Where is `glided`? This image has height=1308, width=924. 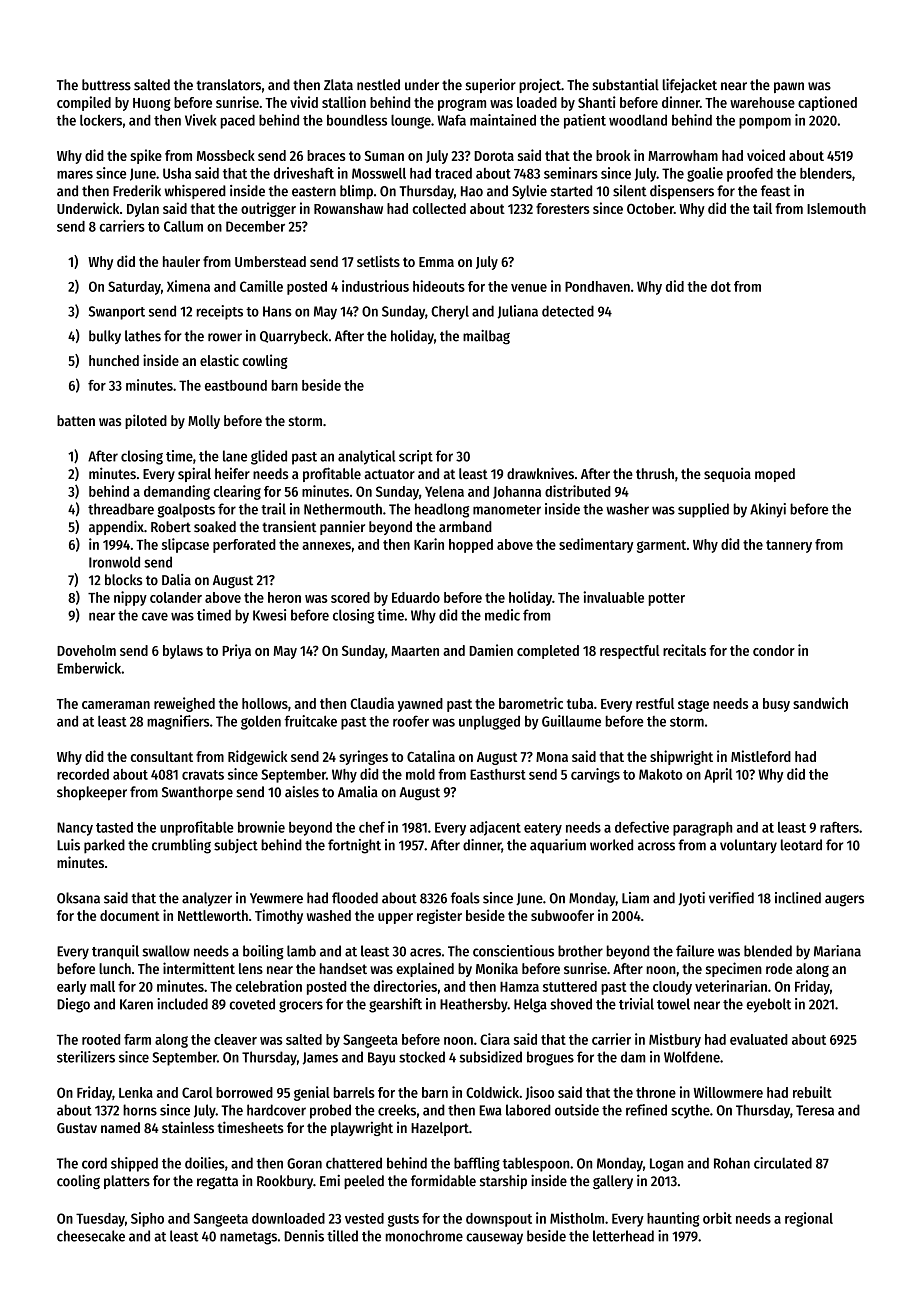 glided is located at coordinates (269, 457).
